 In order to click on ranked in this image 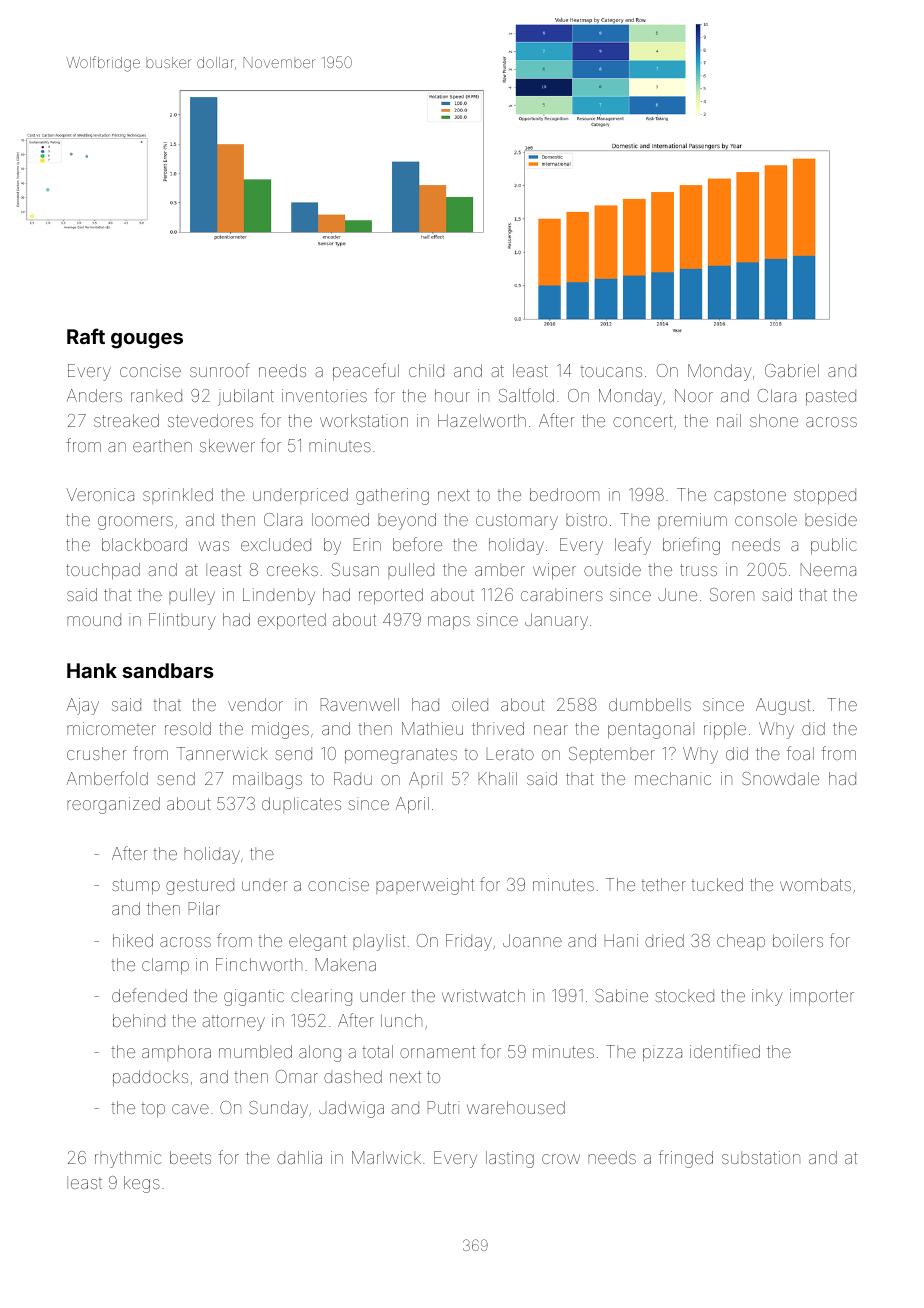, I will do `click(156, 395)`.
